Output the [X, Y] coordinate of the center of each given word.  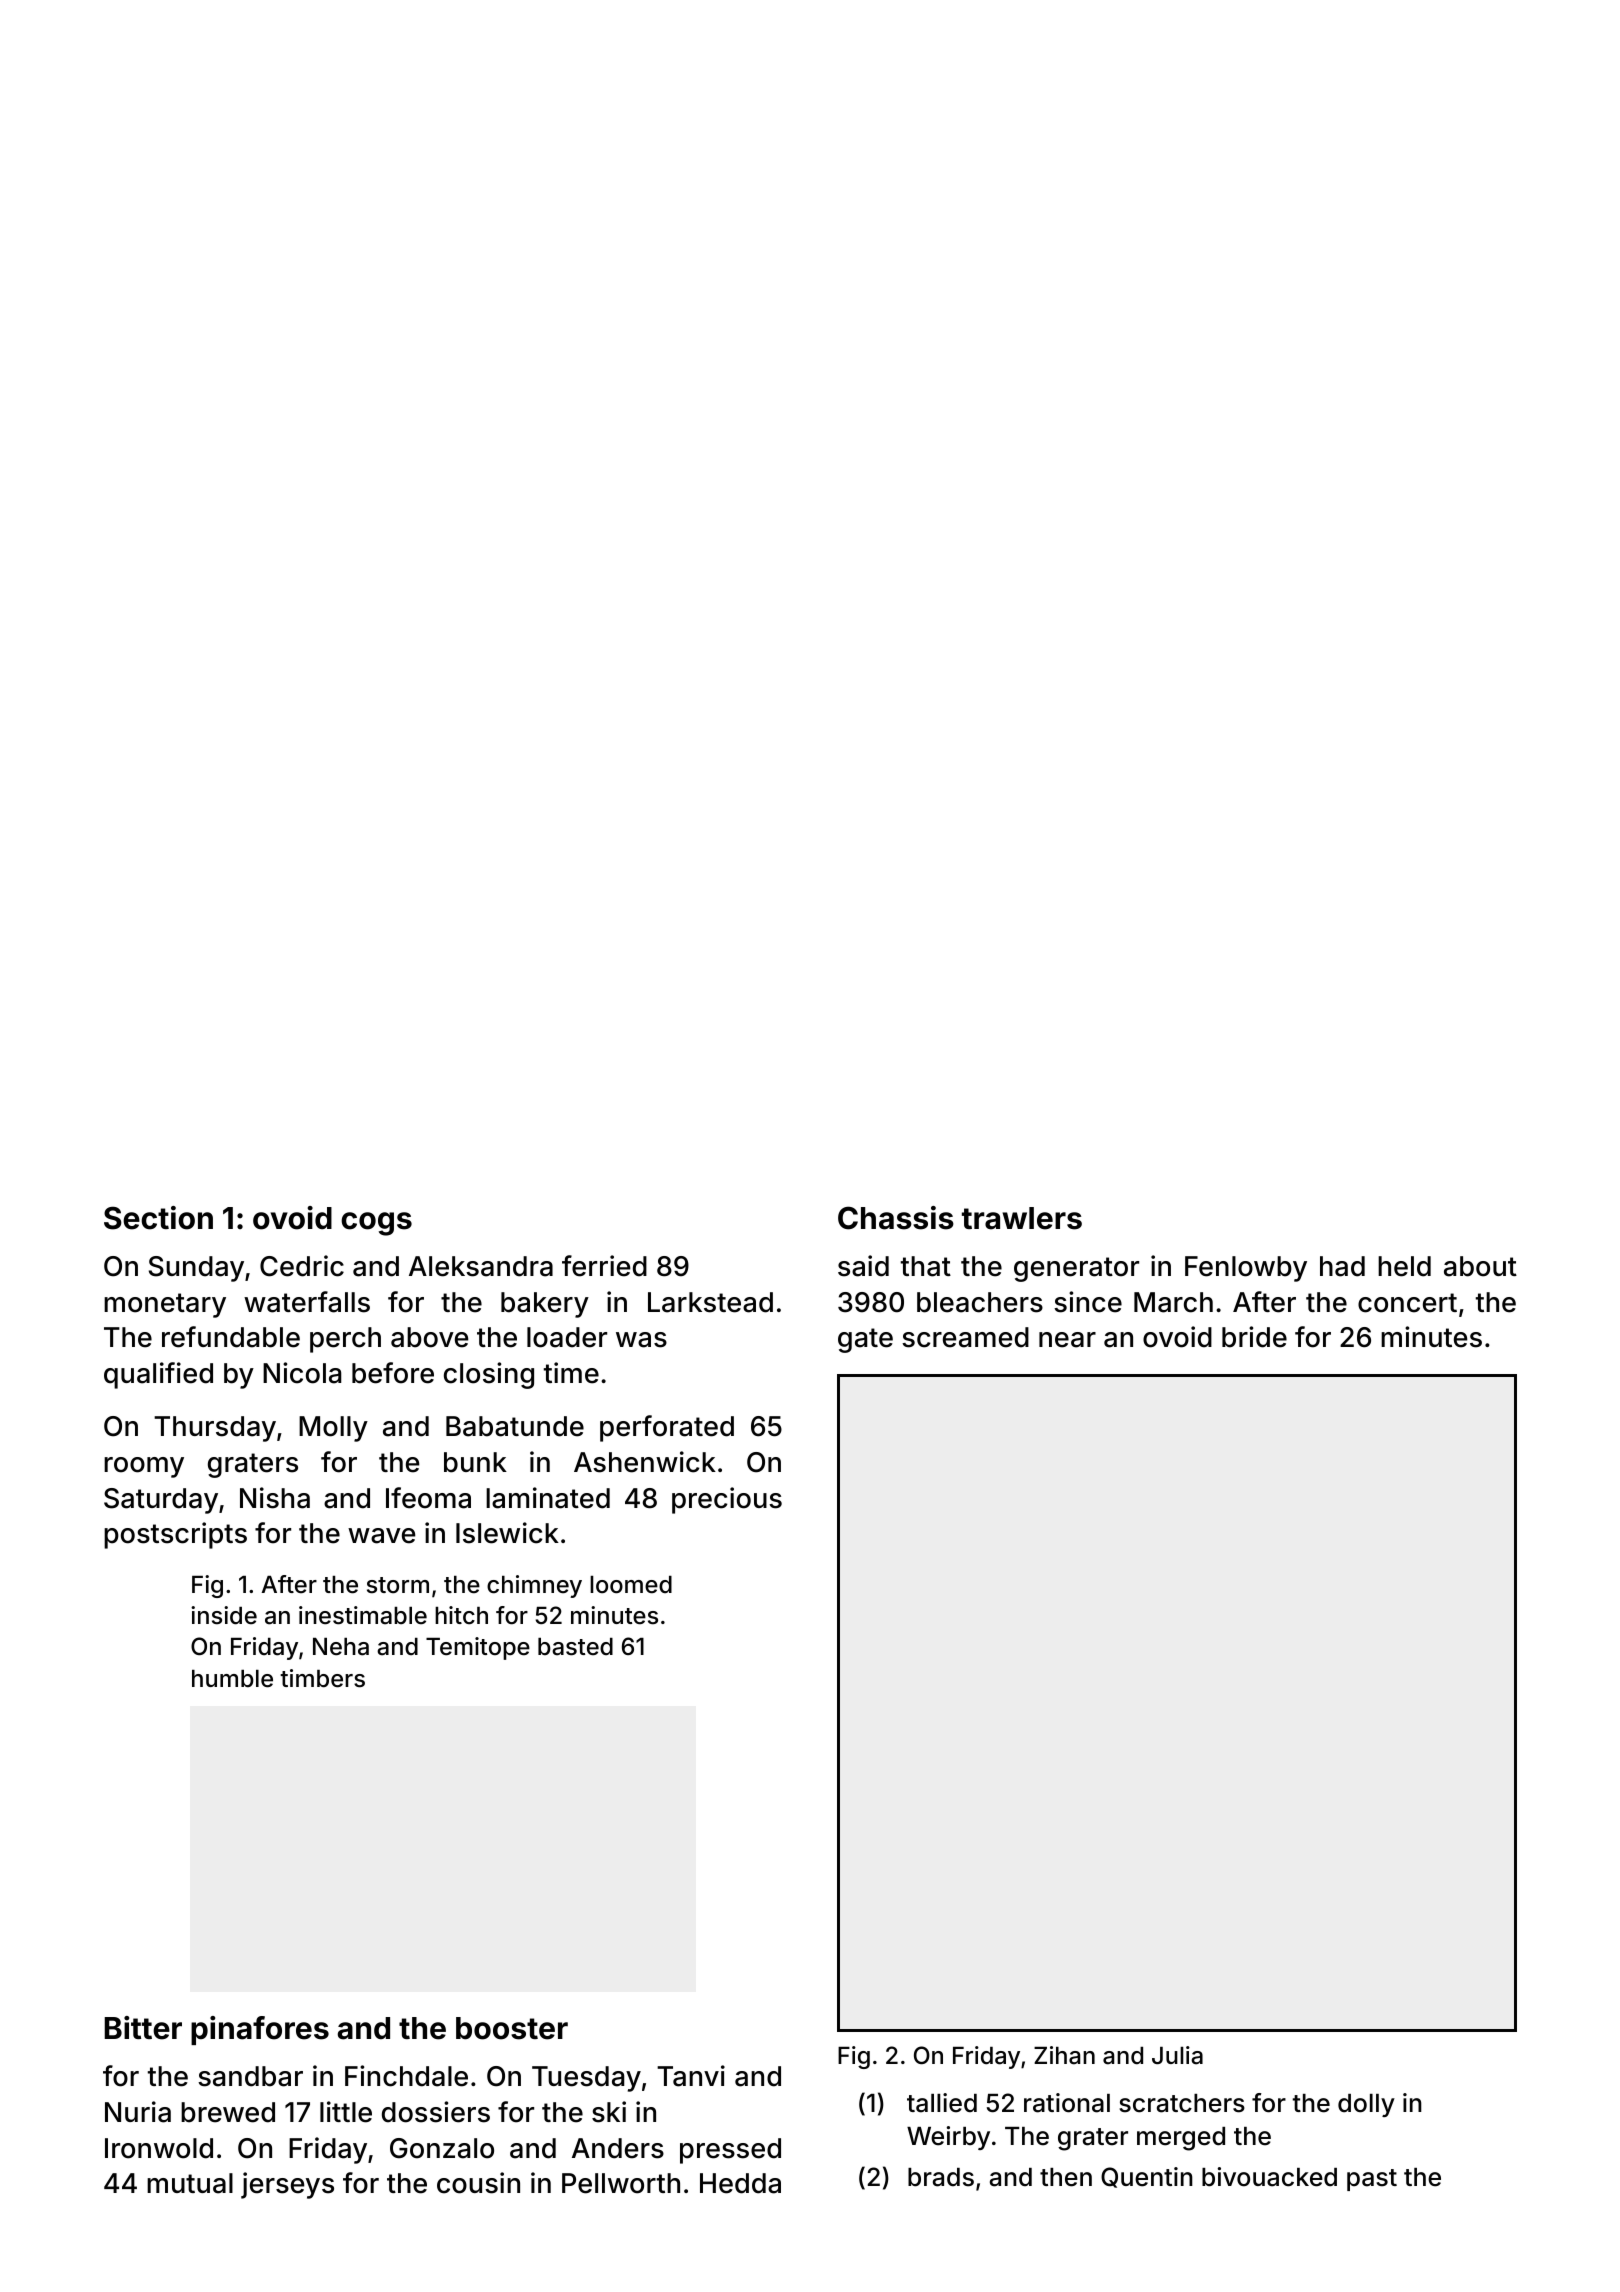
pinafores [260, 2030]
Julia [1177, 2055]
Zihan [1064, 2055]
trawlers [1022, 1218]
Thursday [215, 1429]
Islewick [507, 1533]
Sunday [196, 1269]
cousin [478, 2183]
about [1480, 1266]
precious [727, 1500]
